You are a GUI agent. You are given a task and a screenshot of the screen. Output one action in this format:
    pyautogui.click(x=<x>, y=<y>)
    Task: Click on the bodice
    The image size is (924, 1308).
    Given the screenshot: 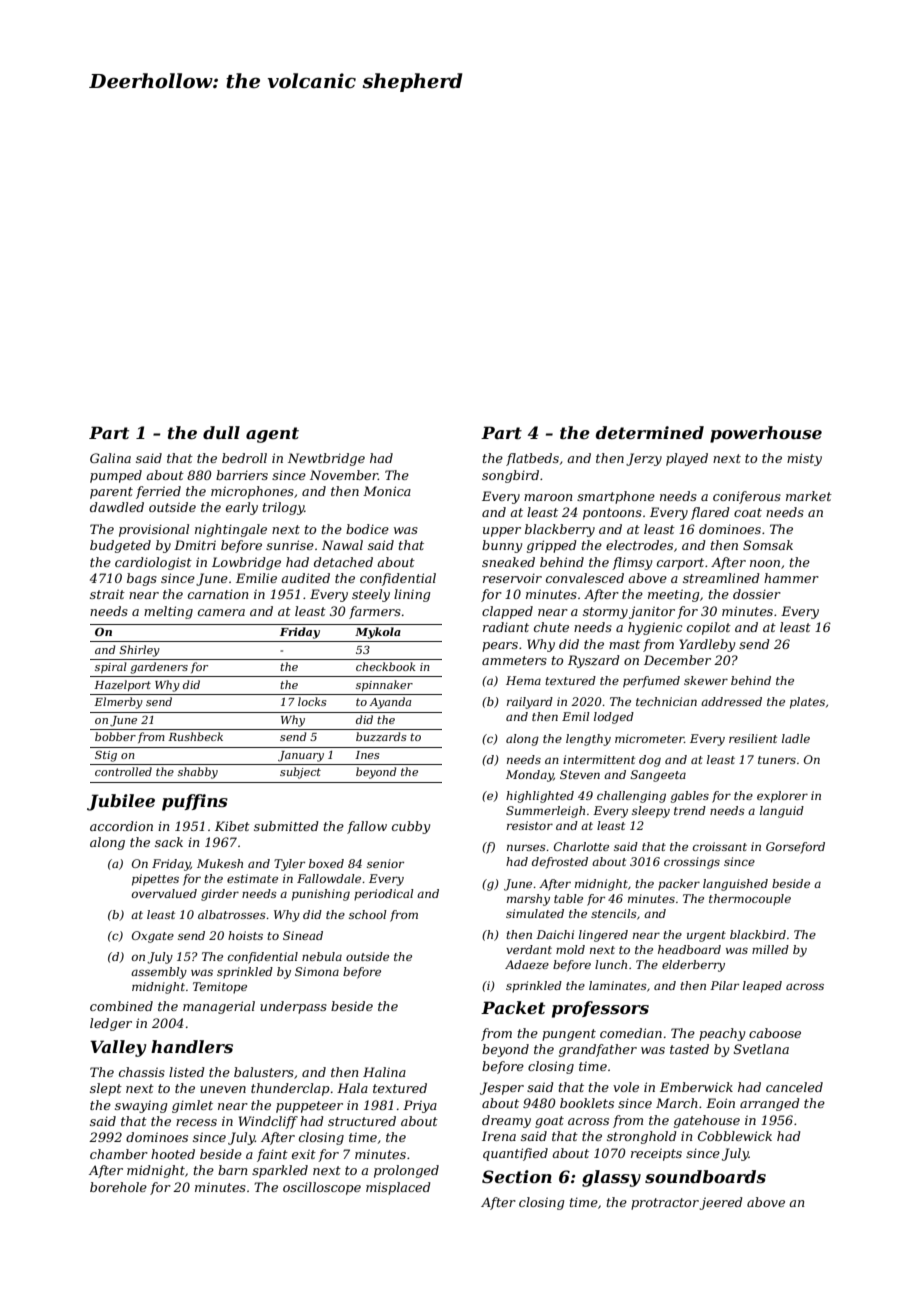 What is the action you would take?
    pyautogui.click(x=367, y=529)
